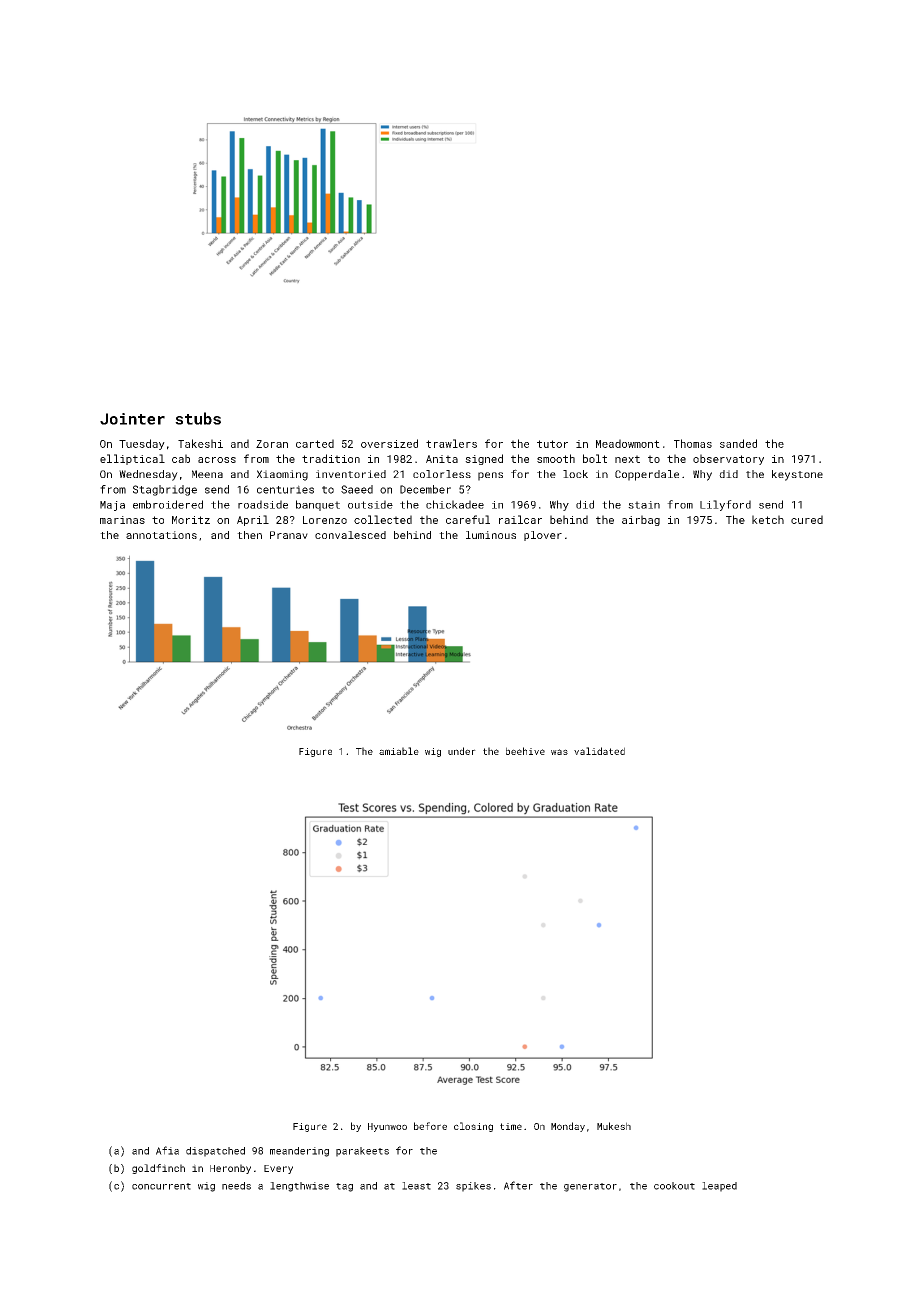  I want to click on annotations, so click(161, 535).
